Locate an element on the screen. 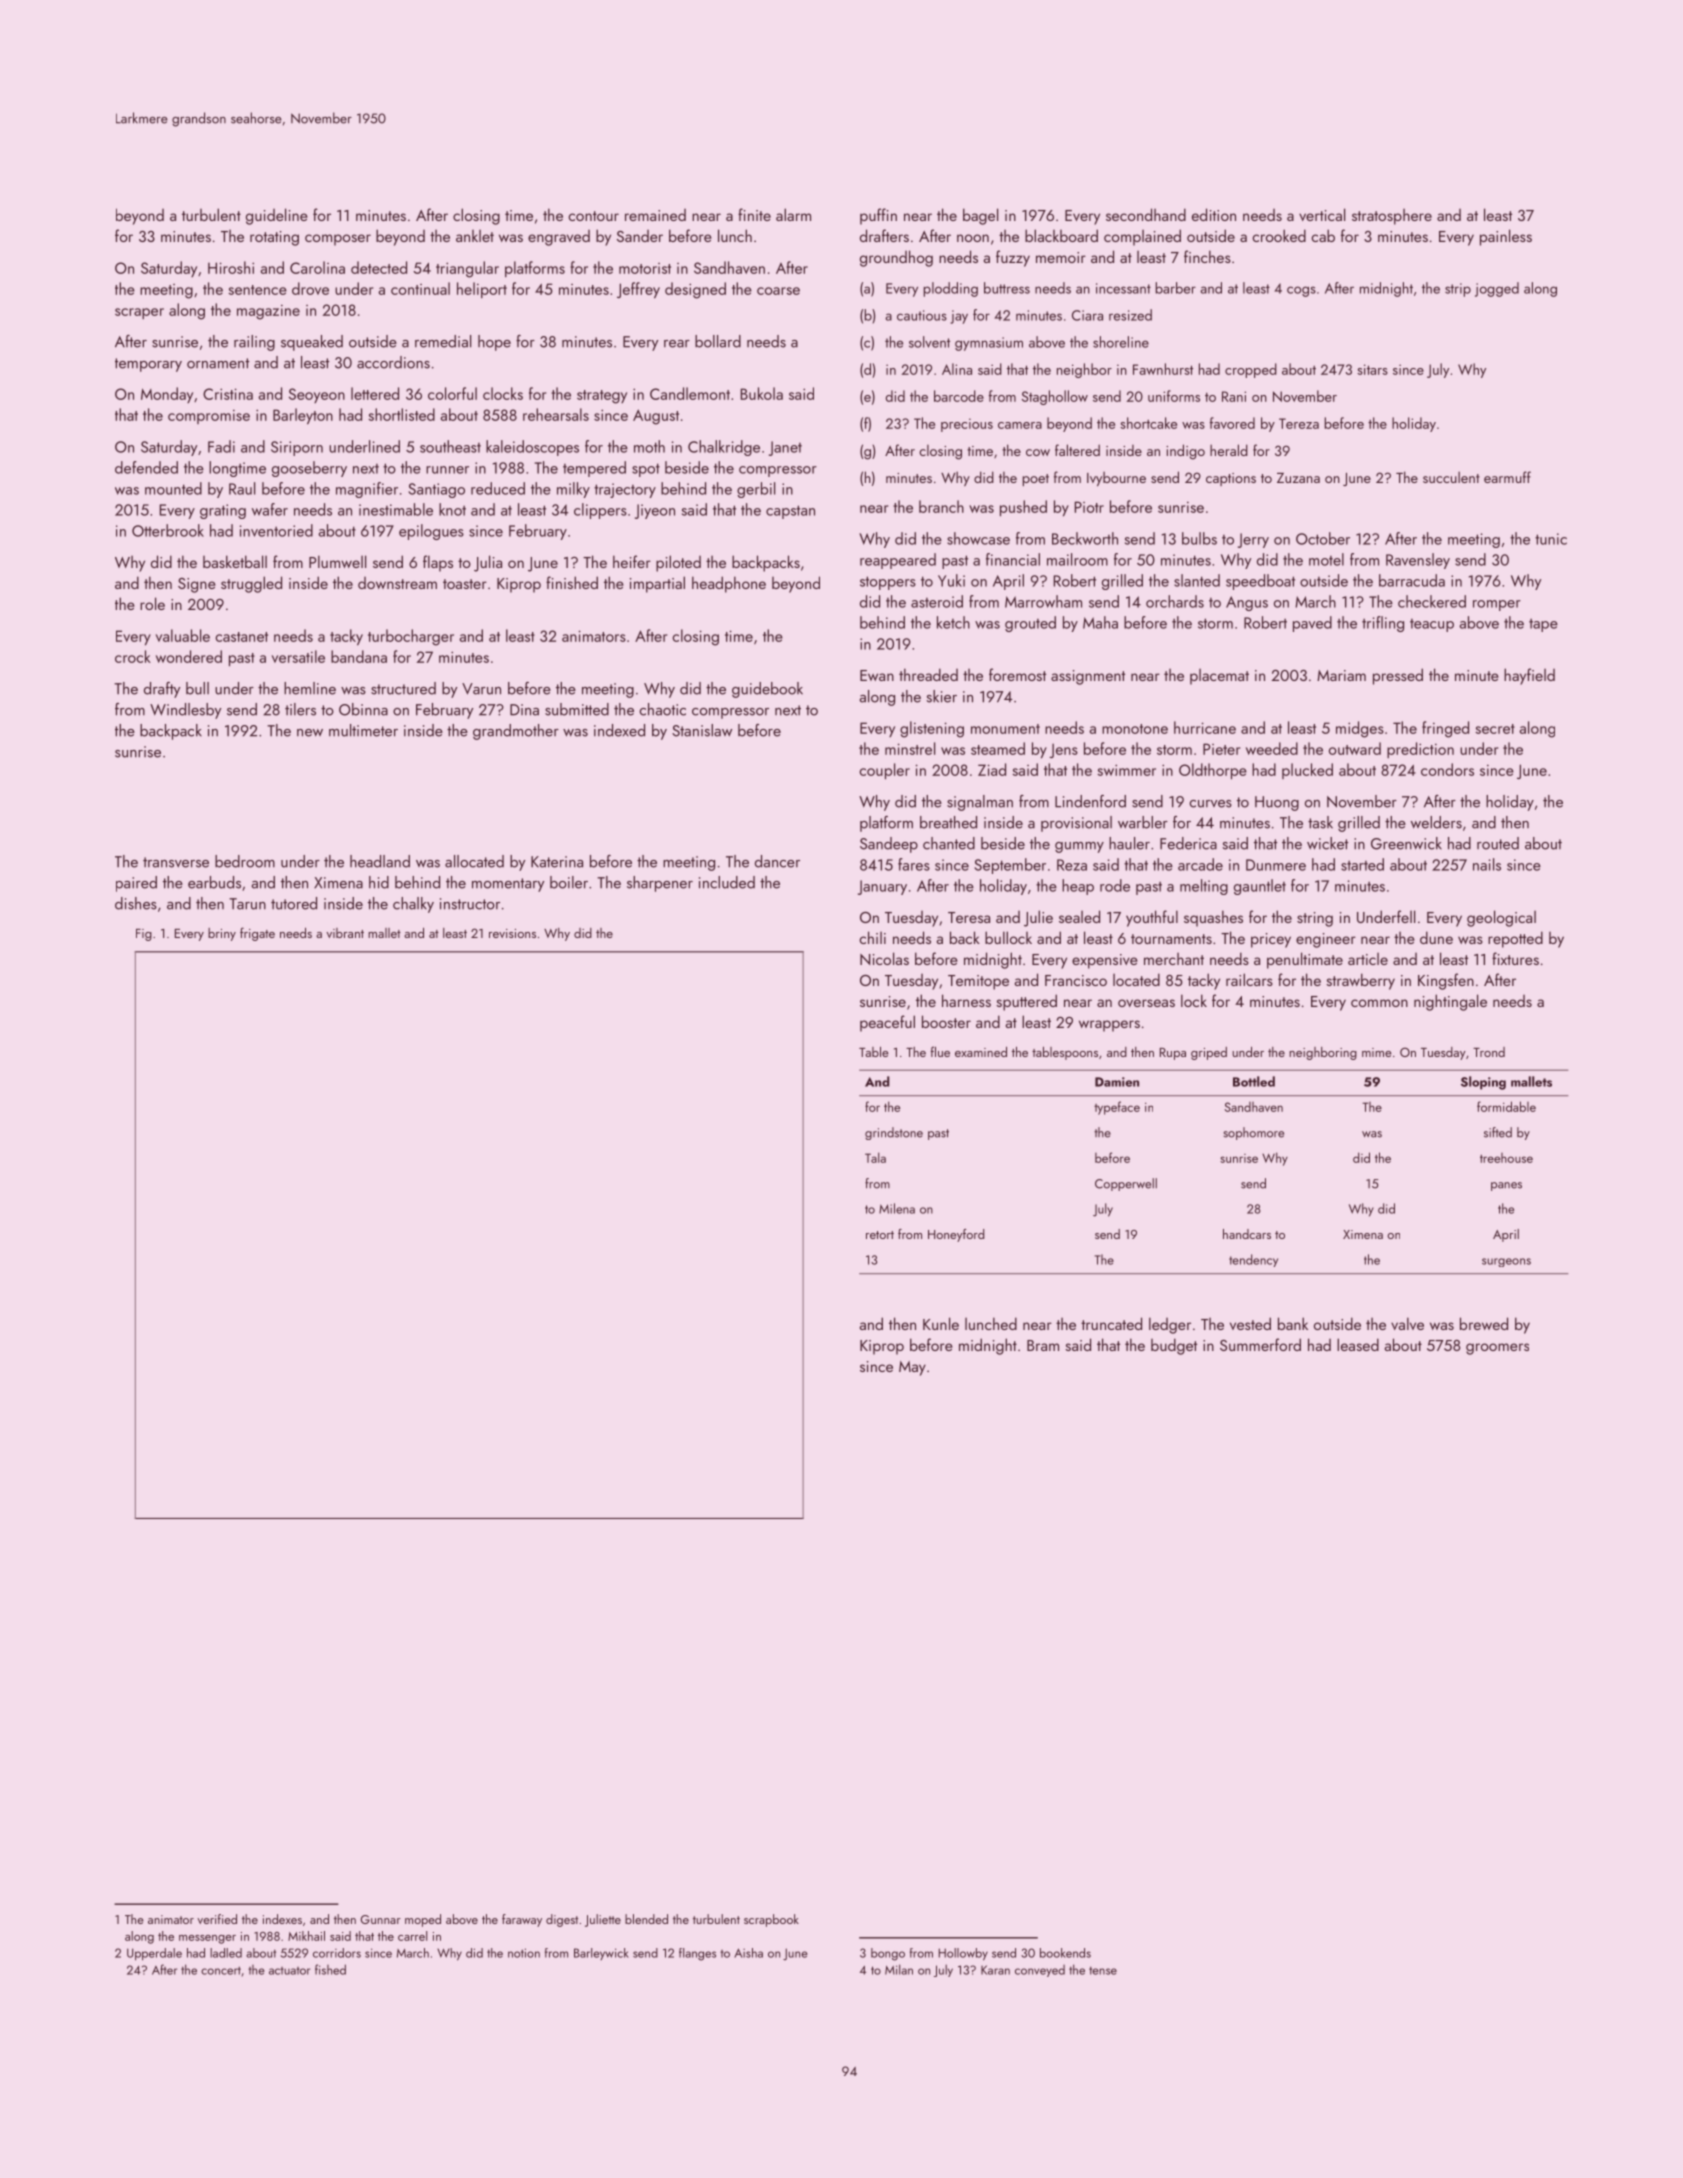  painless is located at coordinates (1506, 237).
